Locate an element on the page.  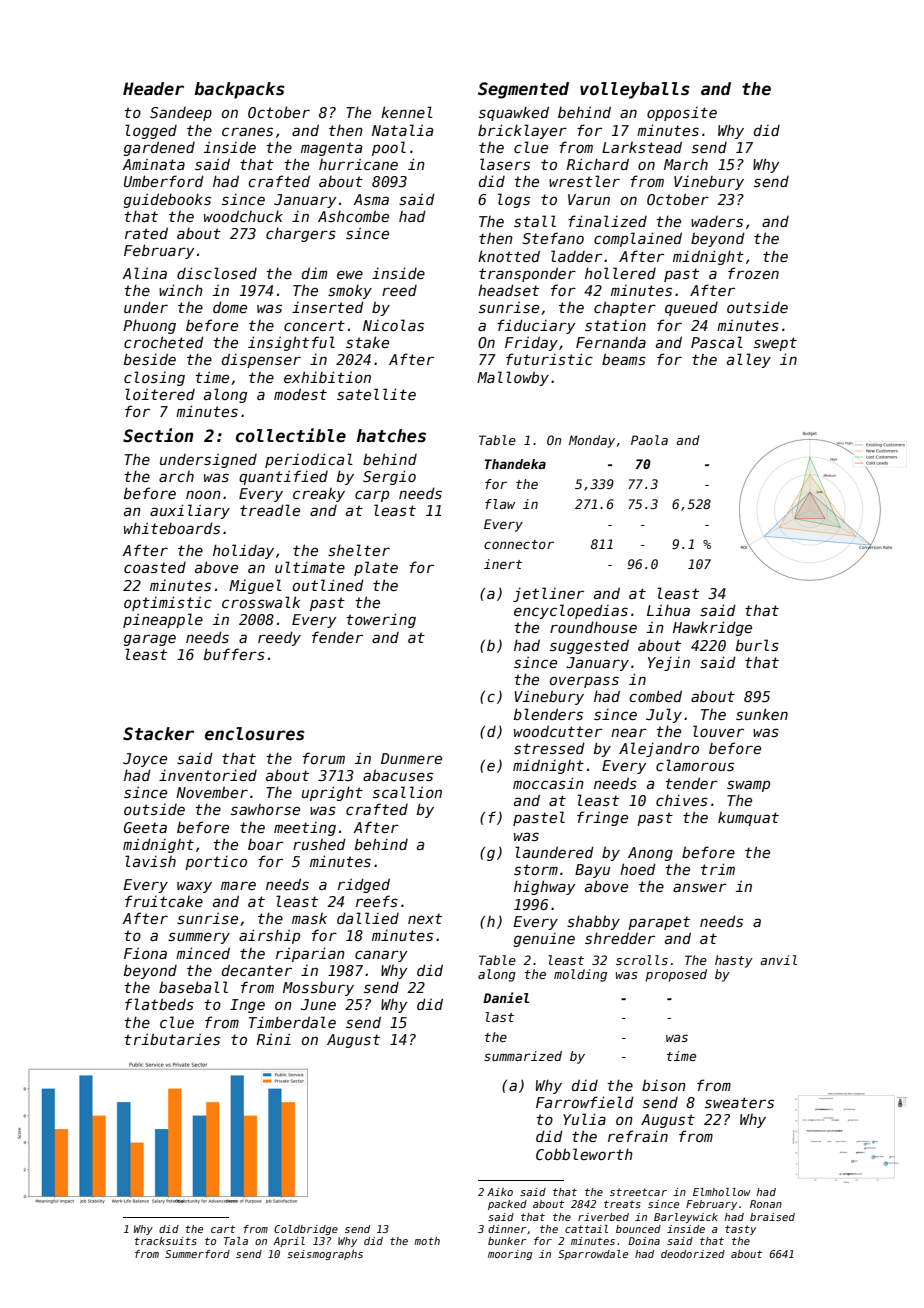
Mallowby is located at coordinates (513, 378).
